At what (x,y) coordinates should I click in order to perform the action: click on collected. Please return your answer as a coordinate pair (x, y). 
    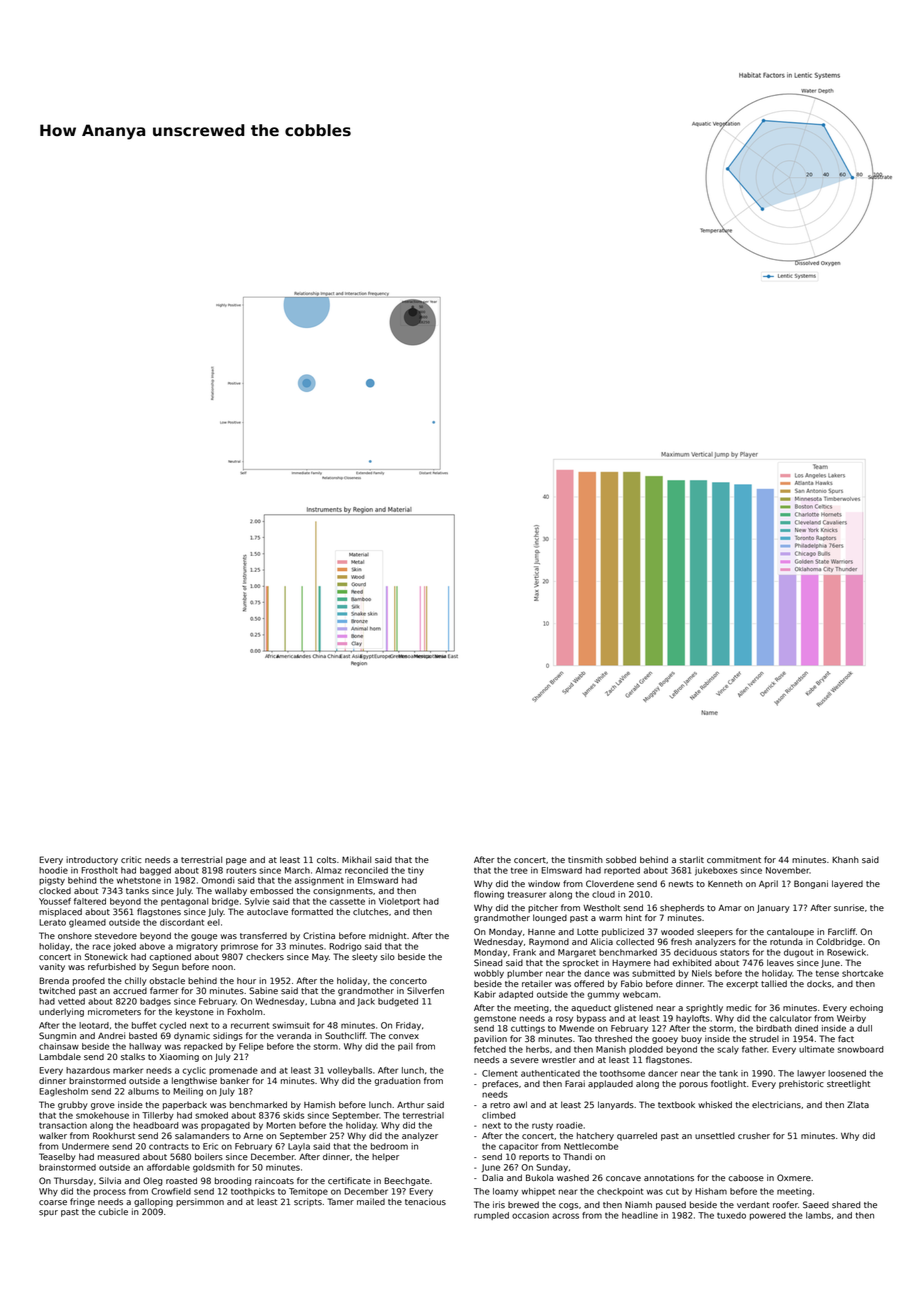
    Looking at the image, I should click on (635, 941).
